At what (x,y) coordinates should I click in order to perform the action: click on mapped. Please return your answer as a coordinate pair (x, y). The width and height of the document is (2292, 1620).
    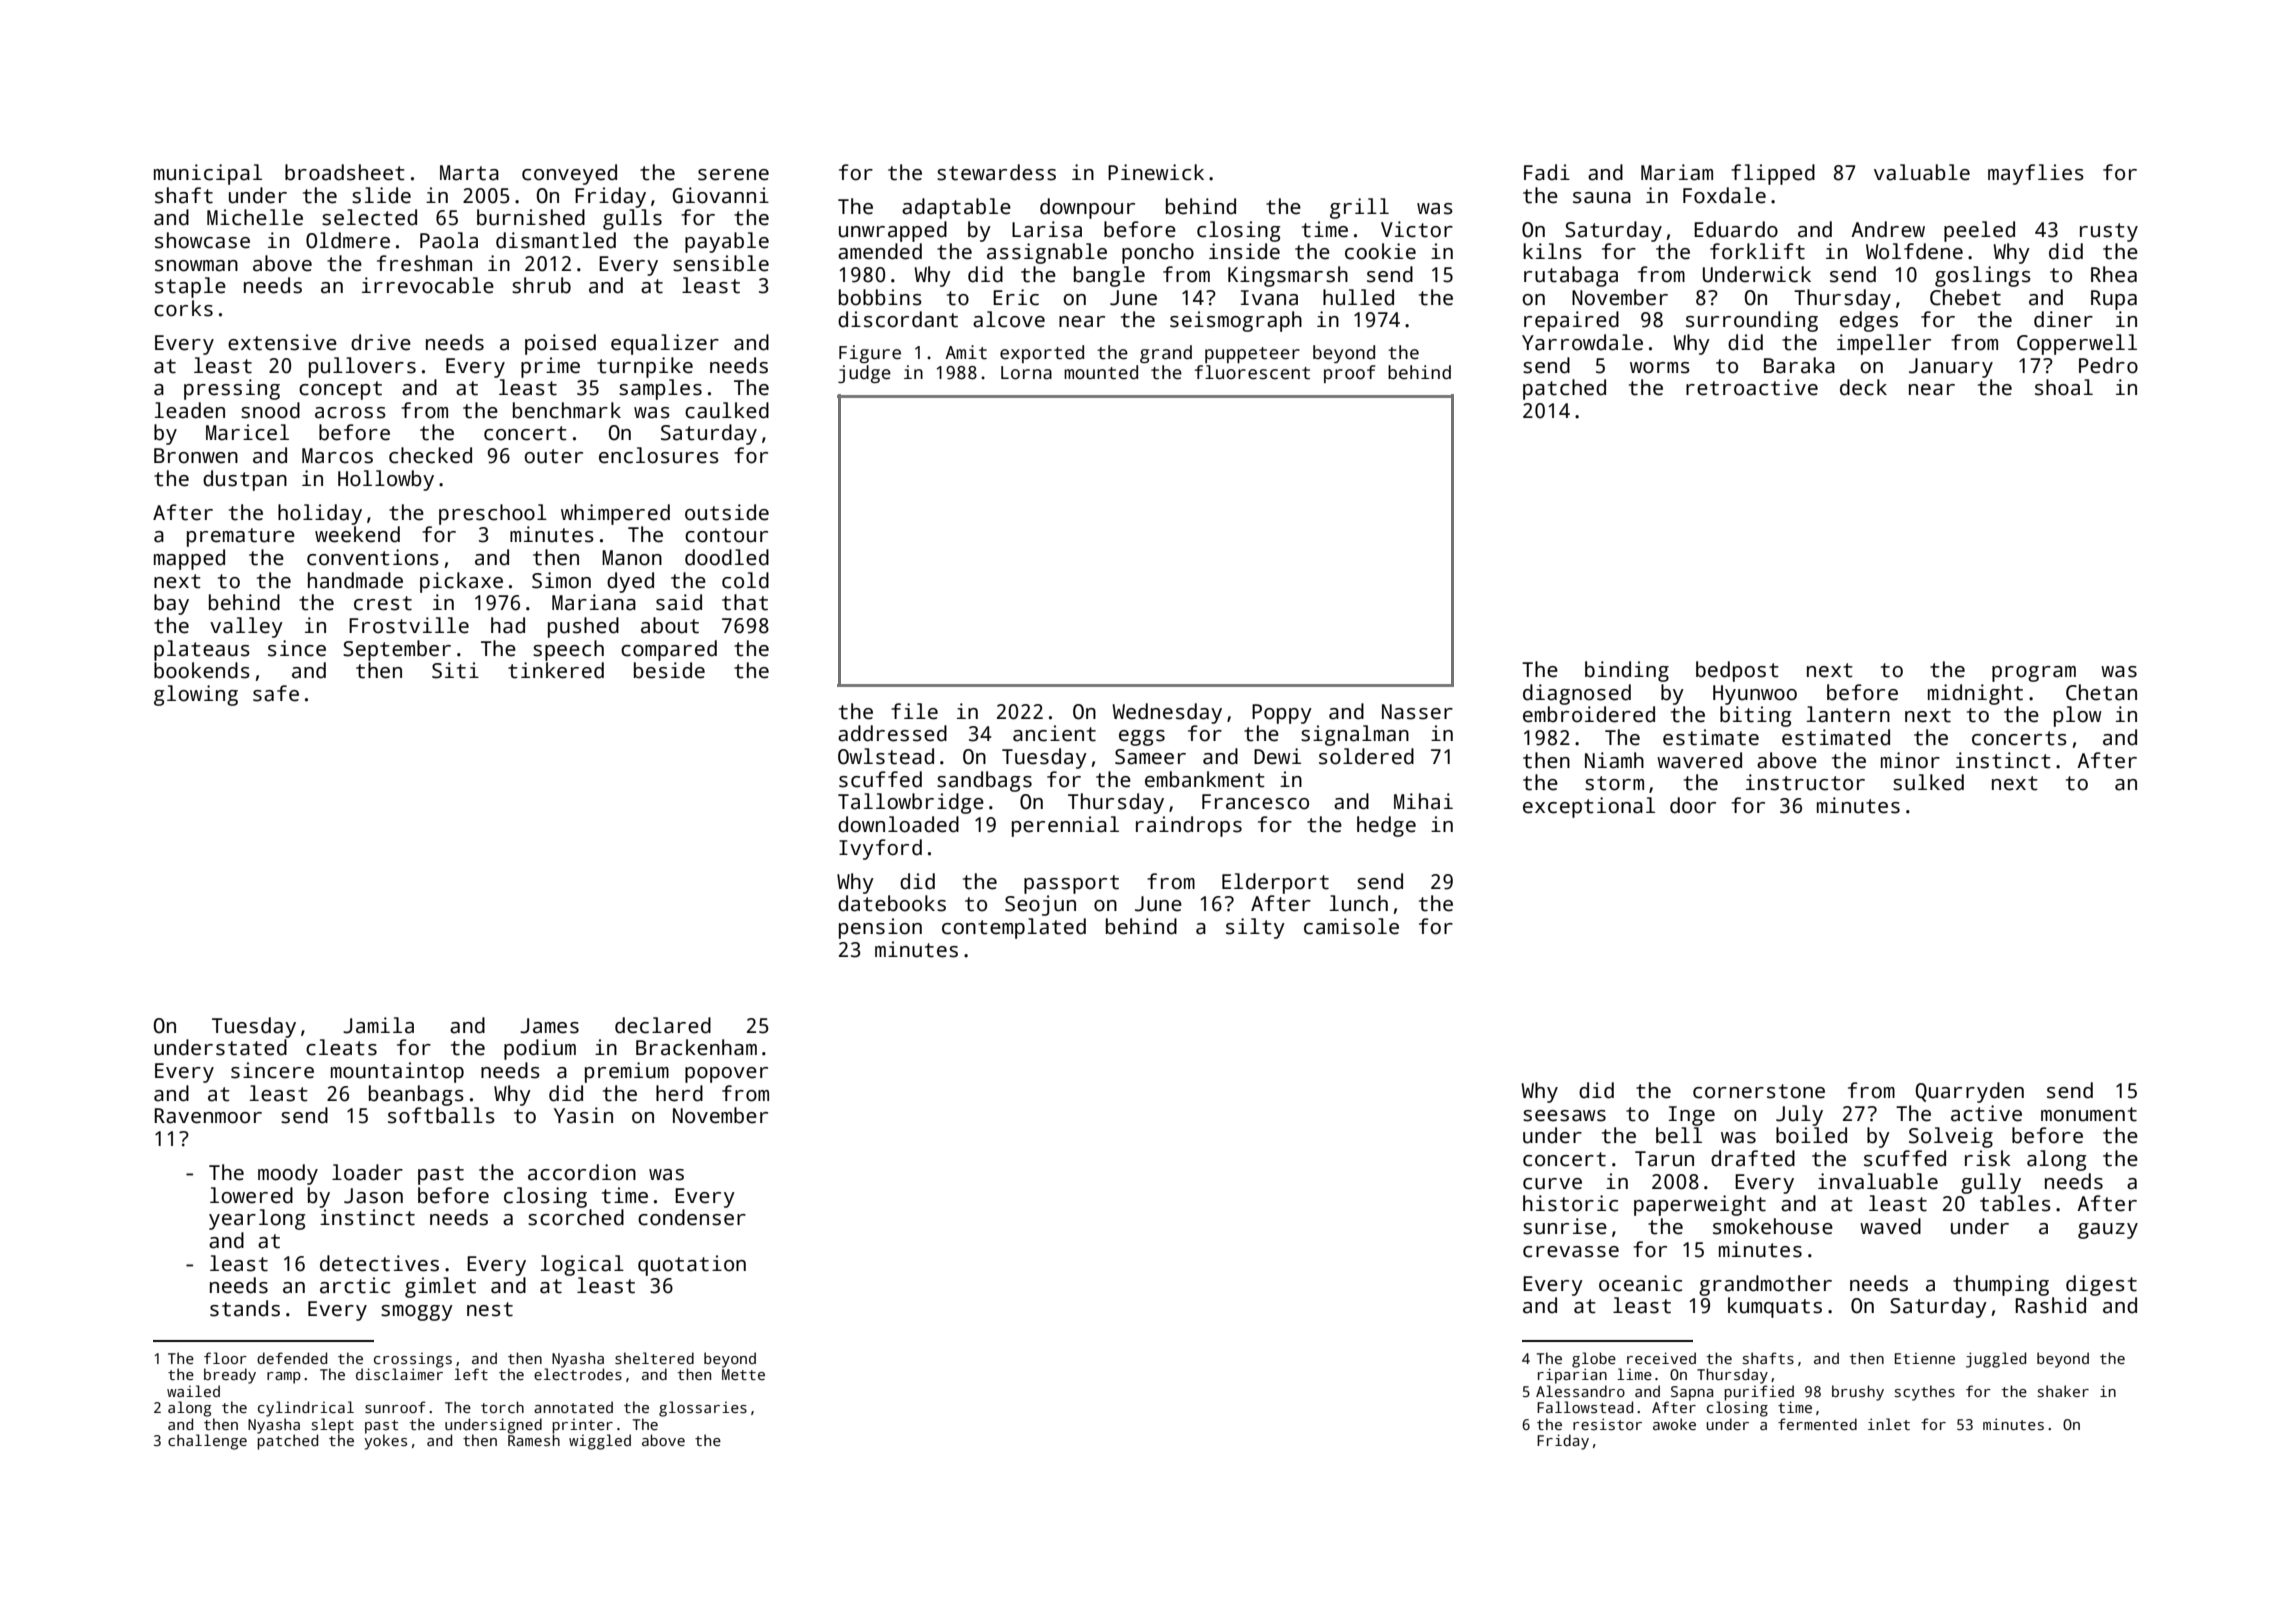
    Looking at the image, I should click on (189, 559).
